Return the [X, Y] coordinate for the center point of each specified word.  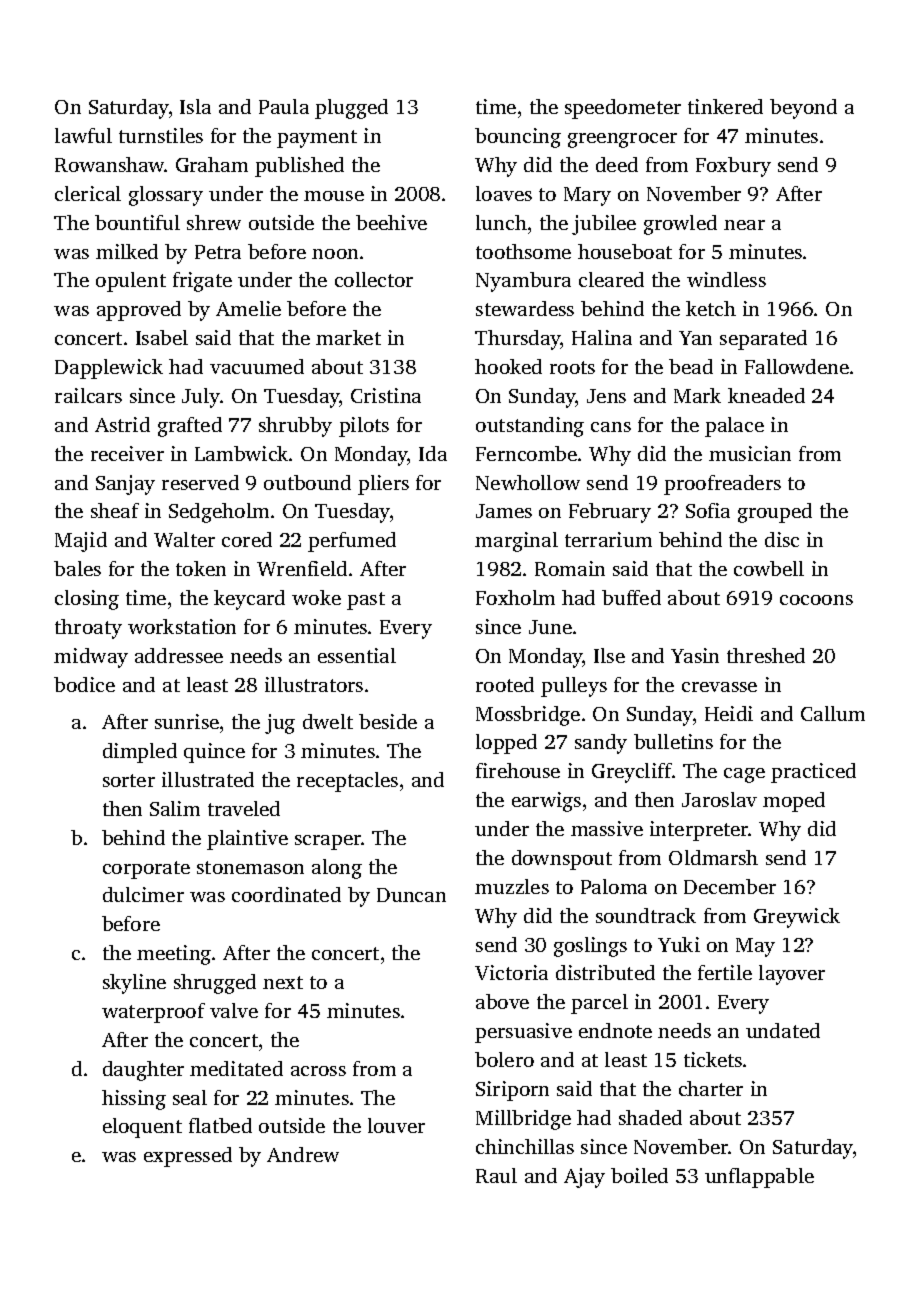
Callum [833, 713]
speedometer [623, 109]
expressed [188, 1157]
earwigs [546, 802]
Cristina [386, 395]
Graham [212, 164]
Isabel [162, 337]
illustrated [208, 779]
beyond [803, 109]
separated [763, 340]
